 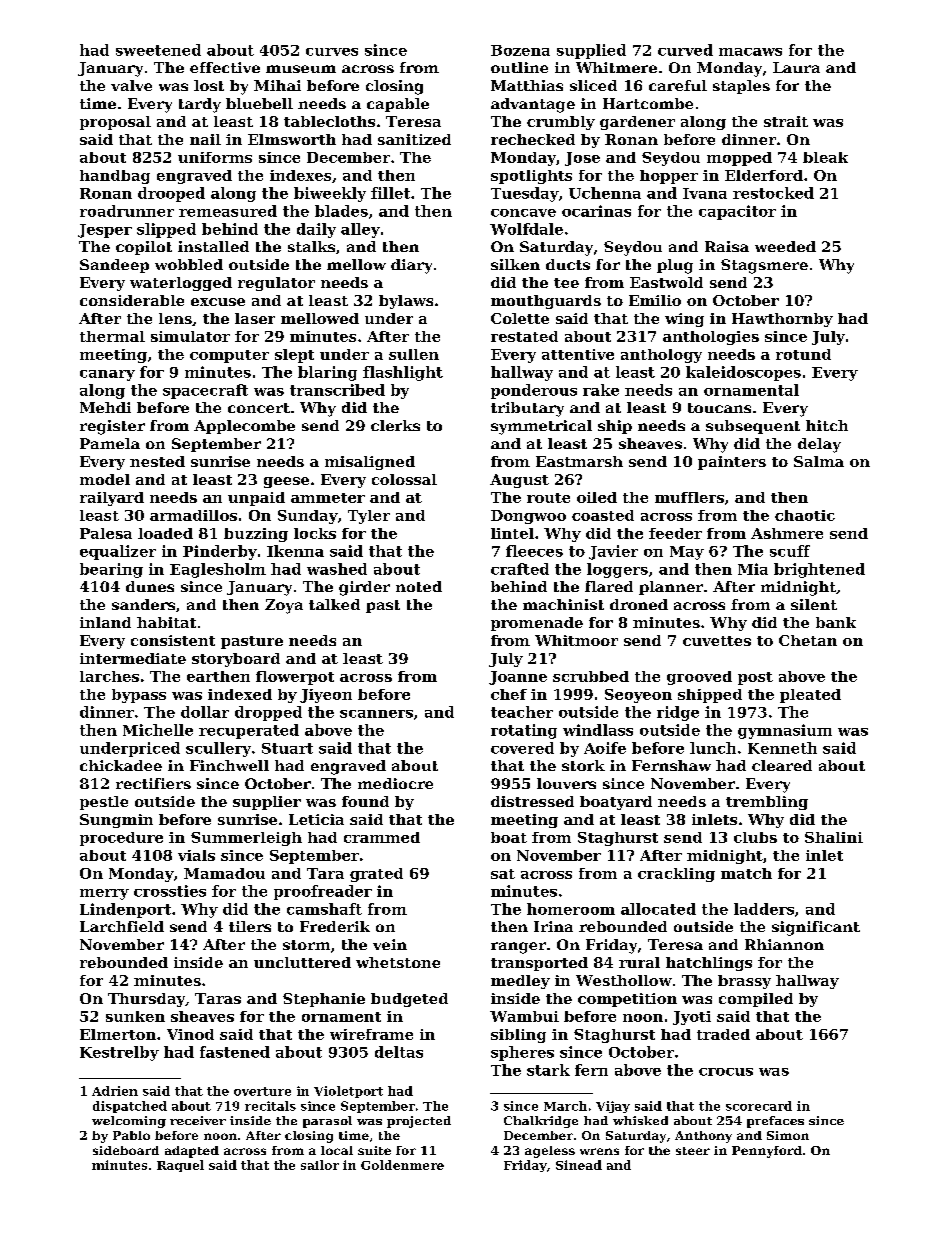 I want to click on lunch, so click(x=713, y=748).
